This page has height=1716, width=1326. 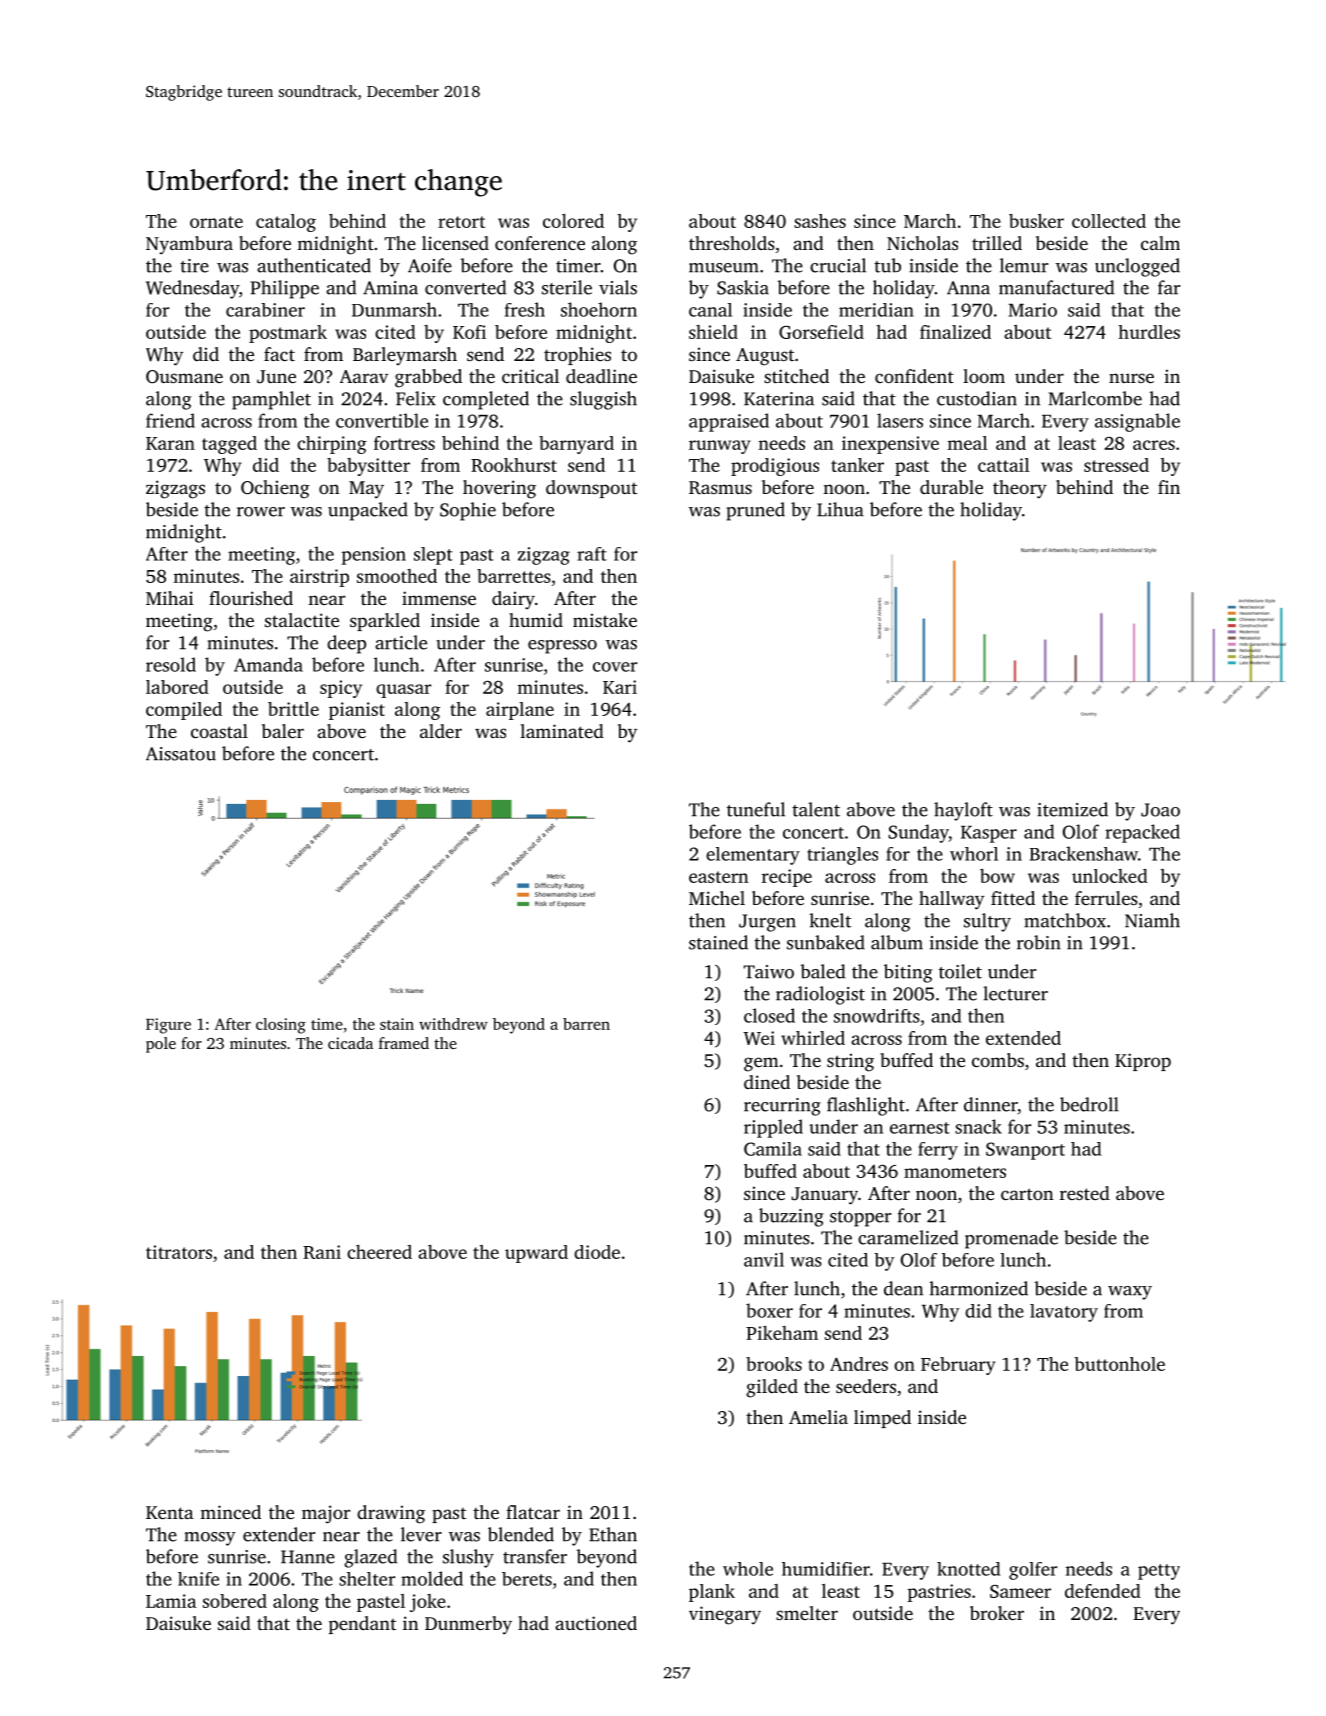 I want to click on pendant, so click(x=362, y=1625).
